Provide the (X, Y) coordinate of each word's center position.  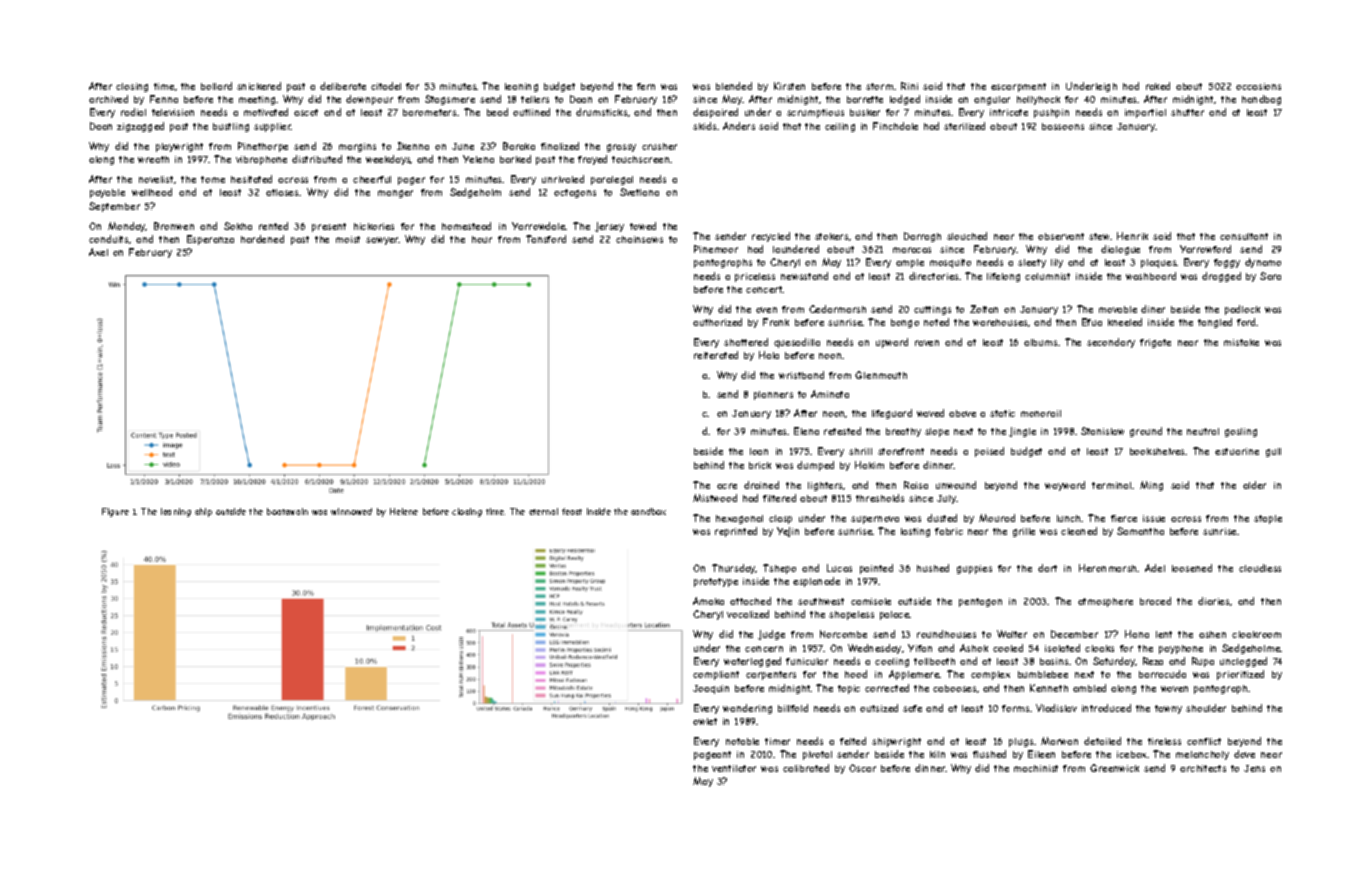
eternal (543, 511)
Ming (1151, 486)
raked (1158, 86)
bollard (216, 86)
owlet (705, 721)
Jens (1254, 768)
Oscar (862, 768)
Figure (115, 512)
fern (646, 86)
